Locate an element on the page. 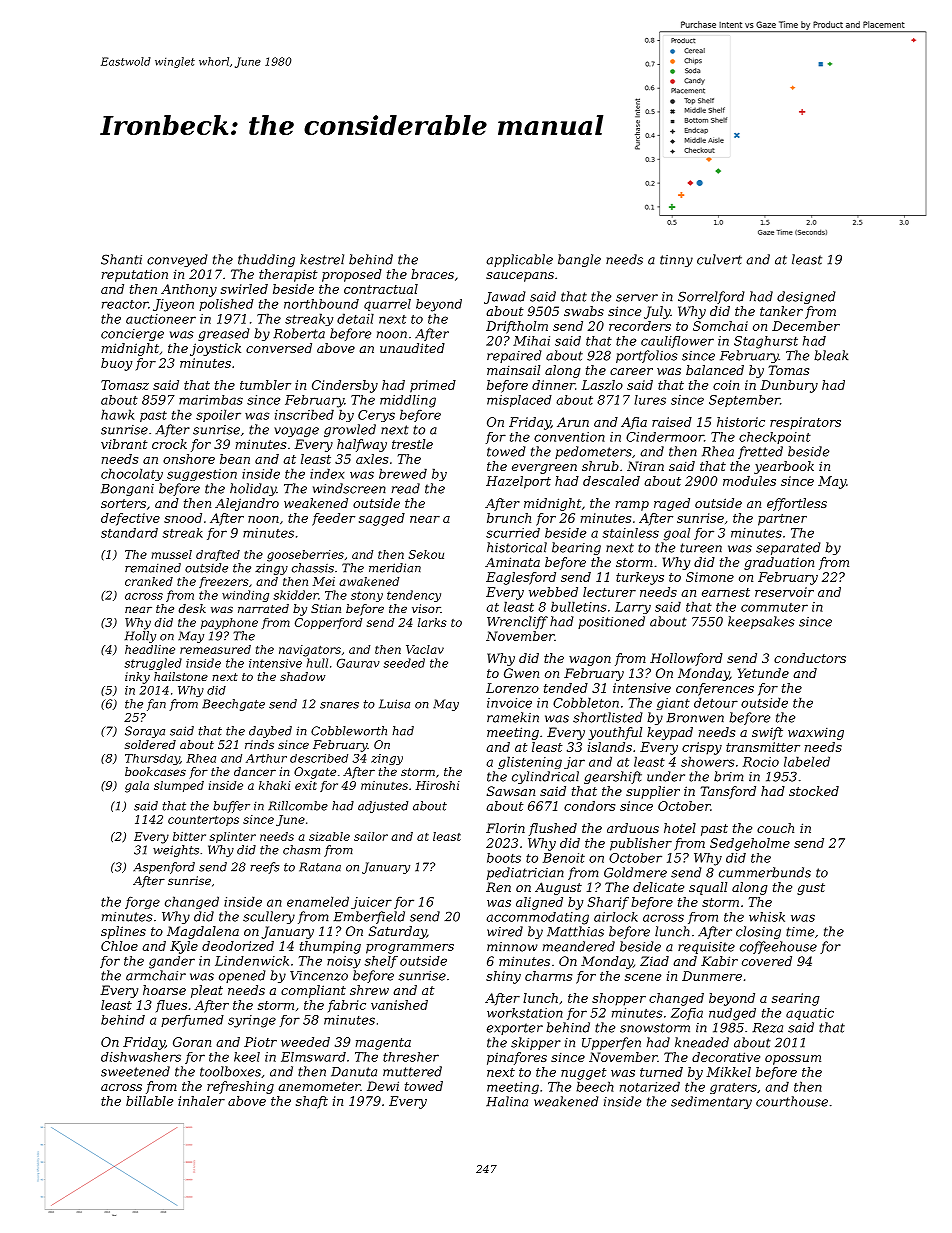  ramekin is located at coordinates (513, 717).
